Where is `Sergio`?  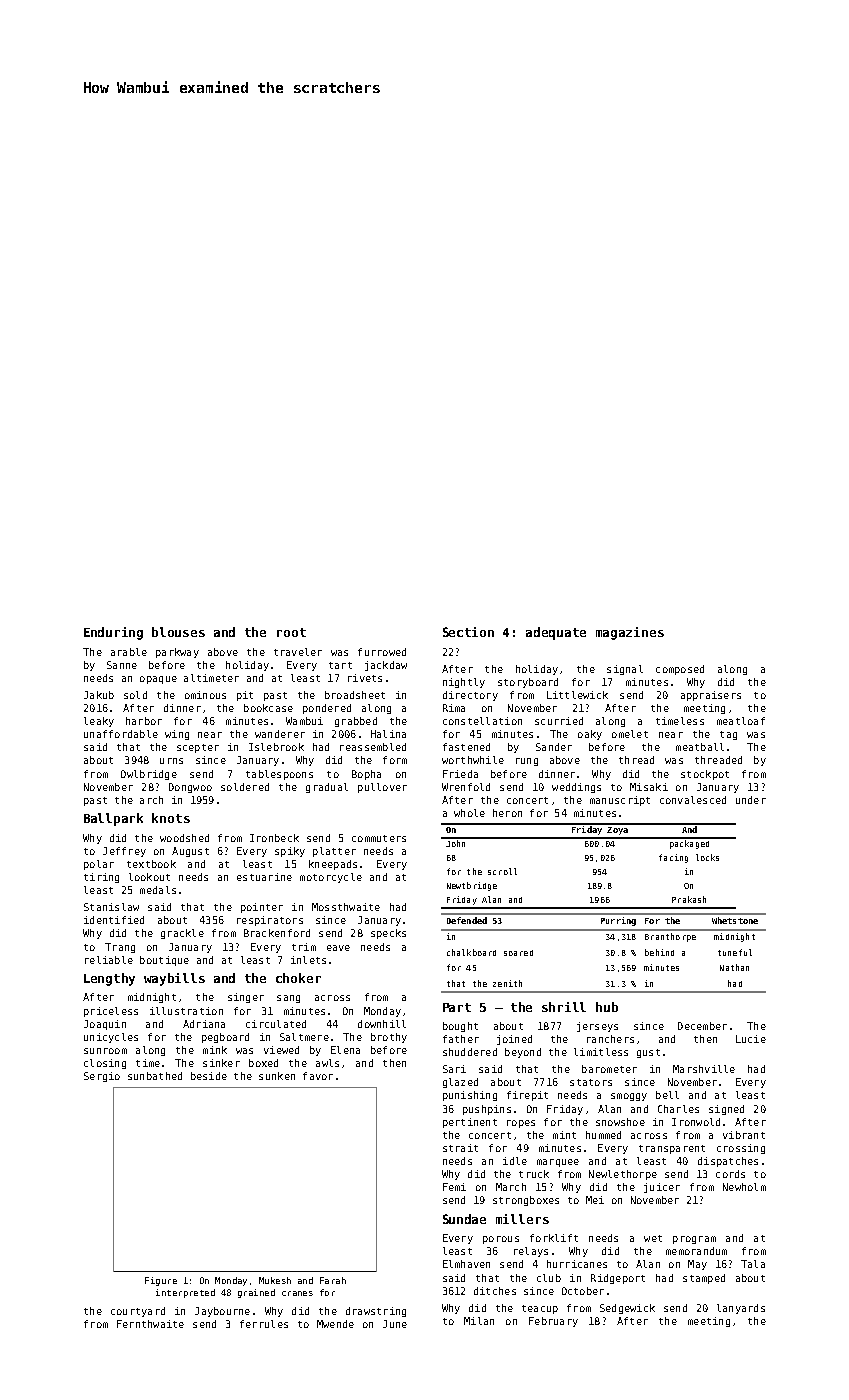
Sergio is located at coordinates (102, 1077).
